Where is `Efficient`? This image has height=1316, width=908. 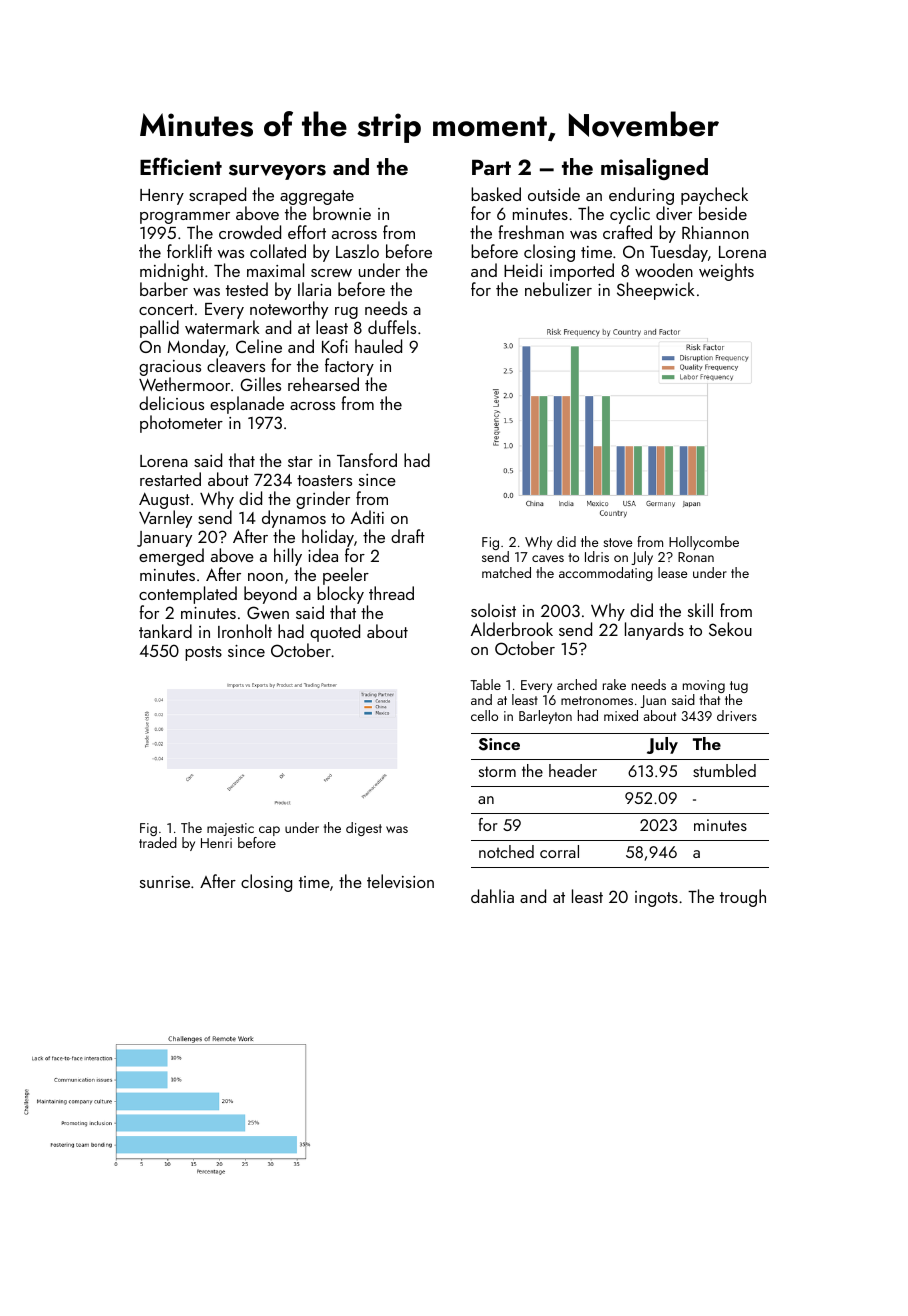
Efficient is located at coordinates (181, 166).
